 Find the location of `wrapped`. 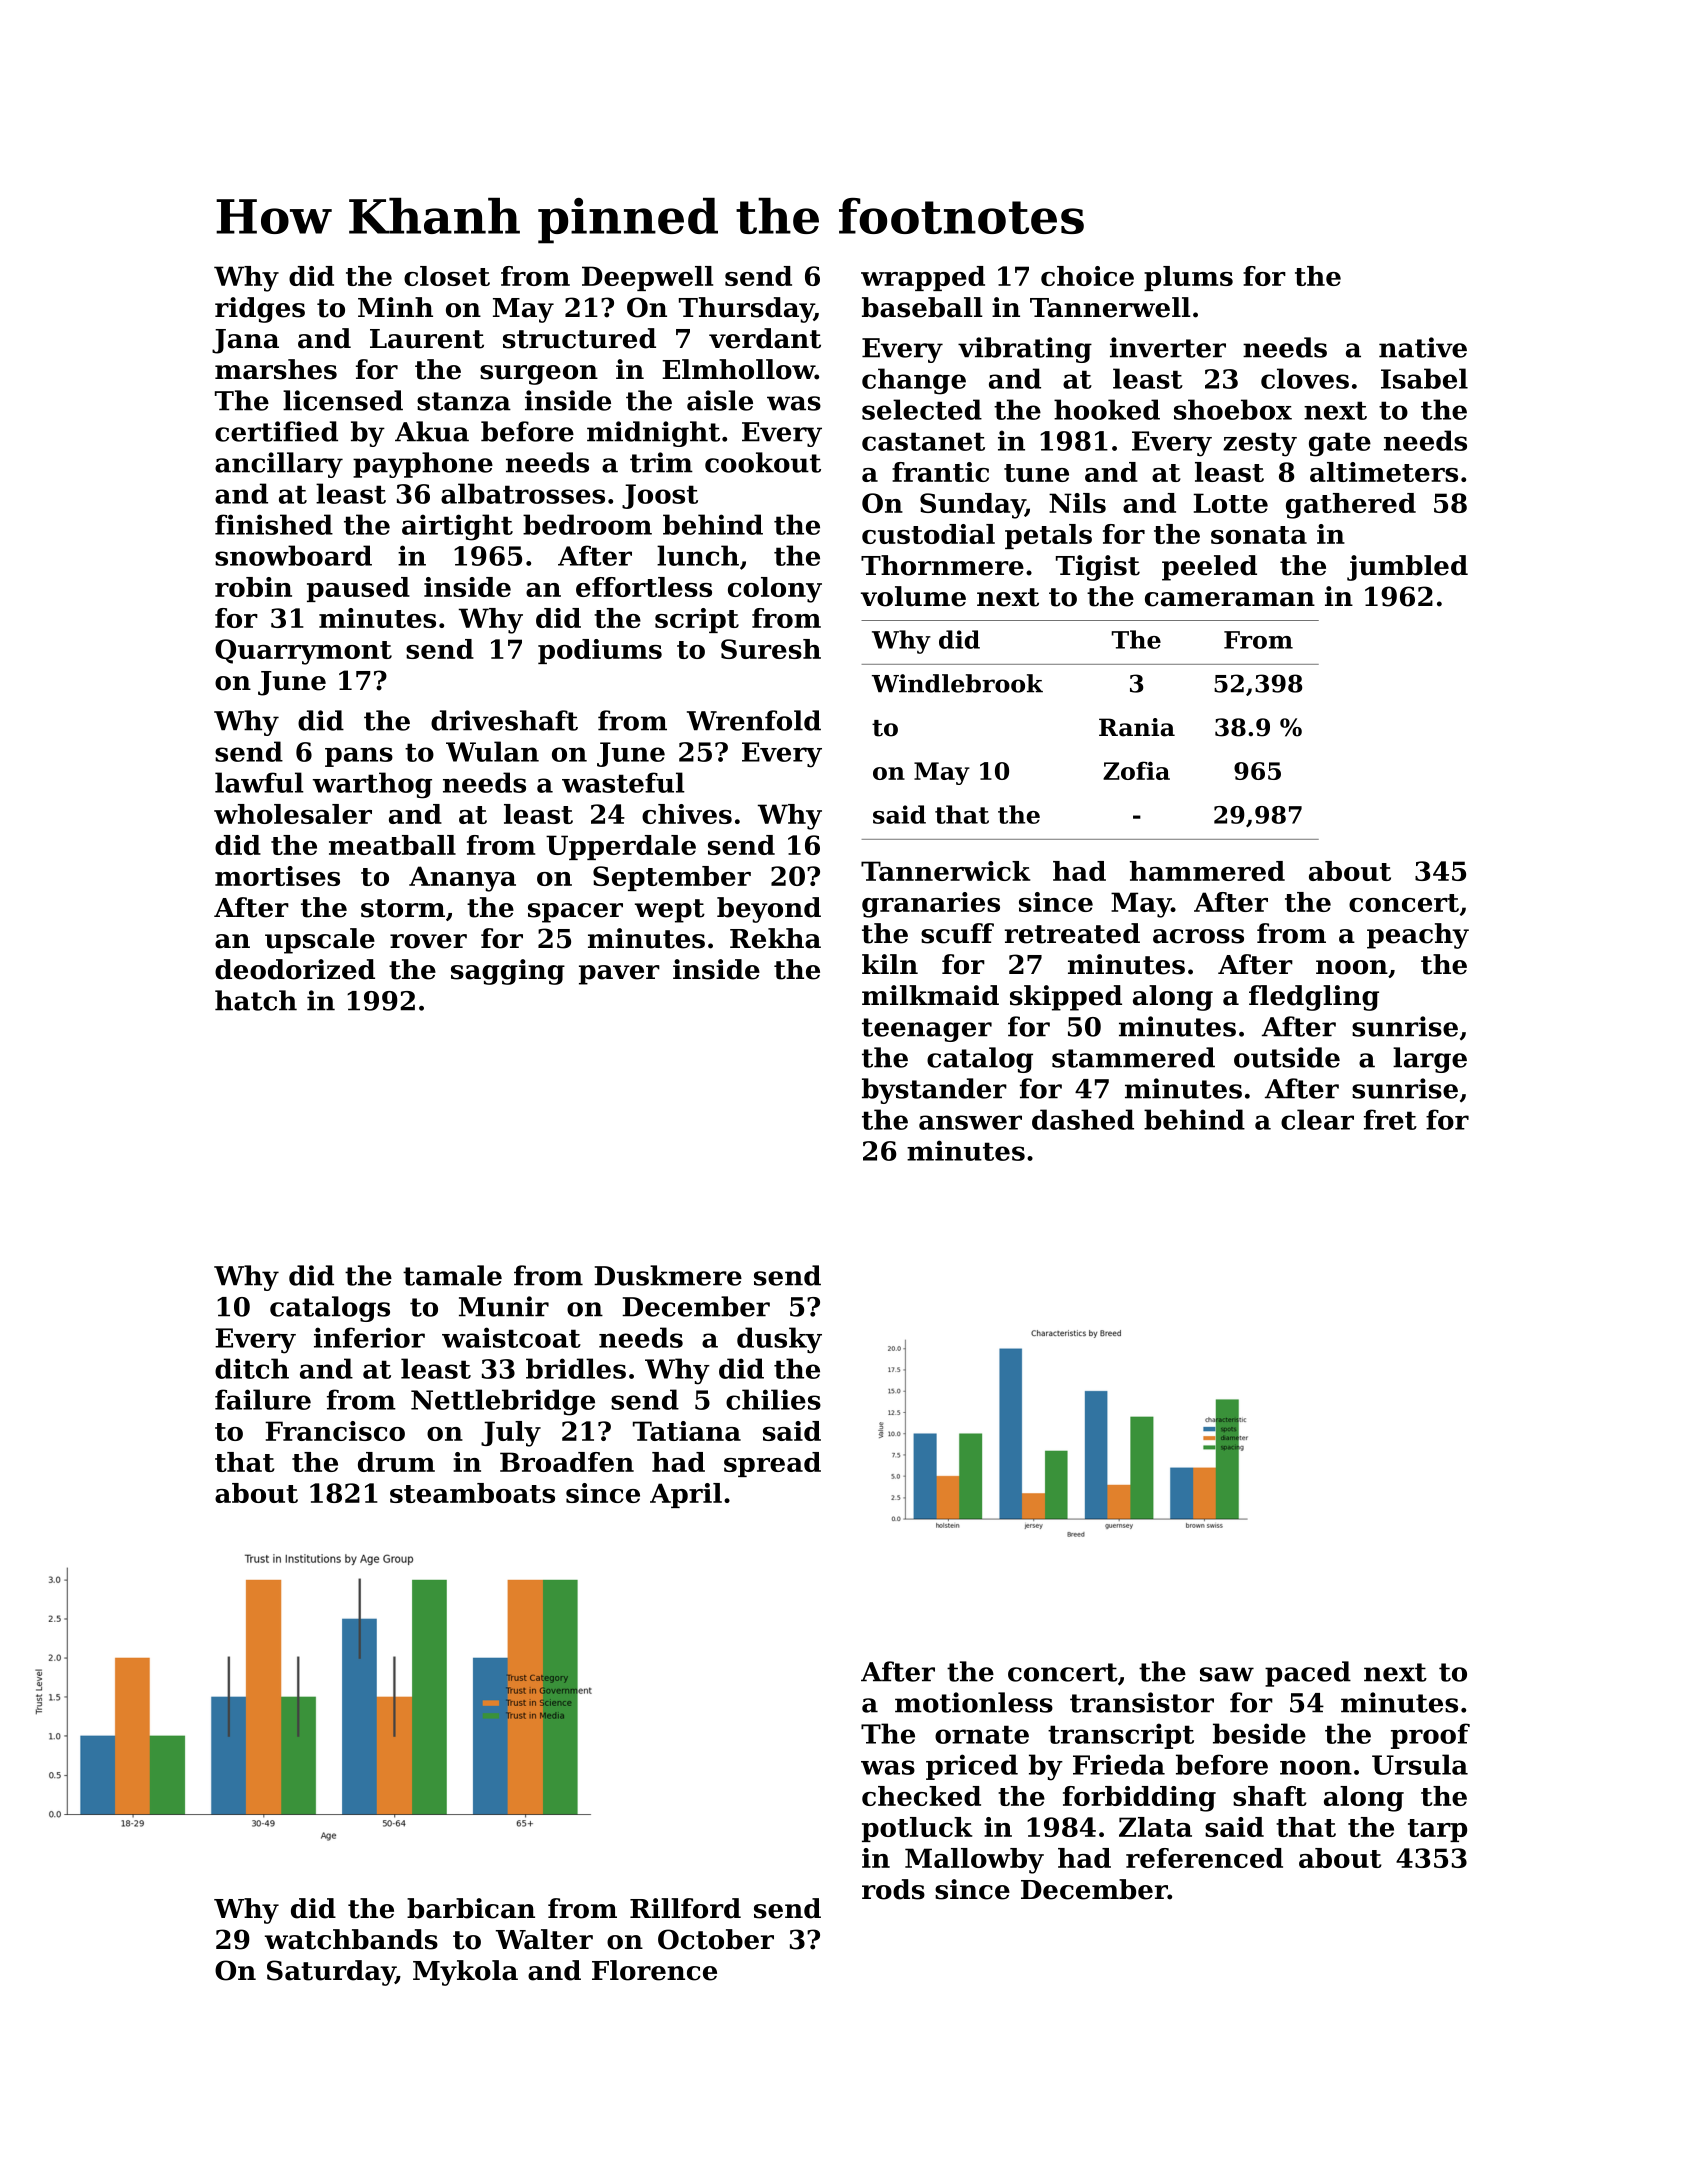

wrapped is located at coordinates (923, 278).
